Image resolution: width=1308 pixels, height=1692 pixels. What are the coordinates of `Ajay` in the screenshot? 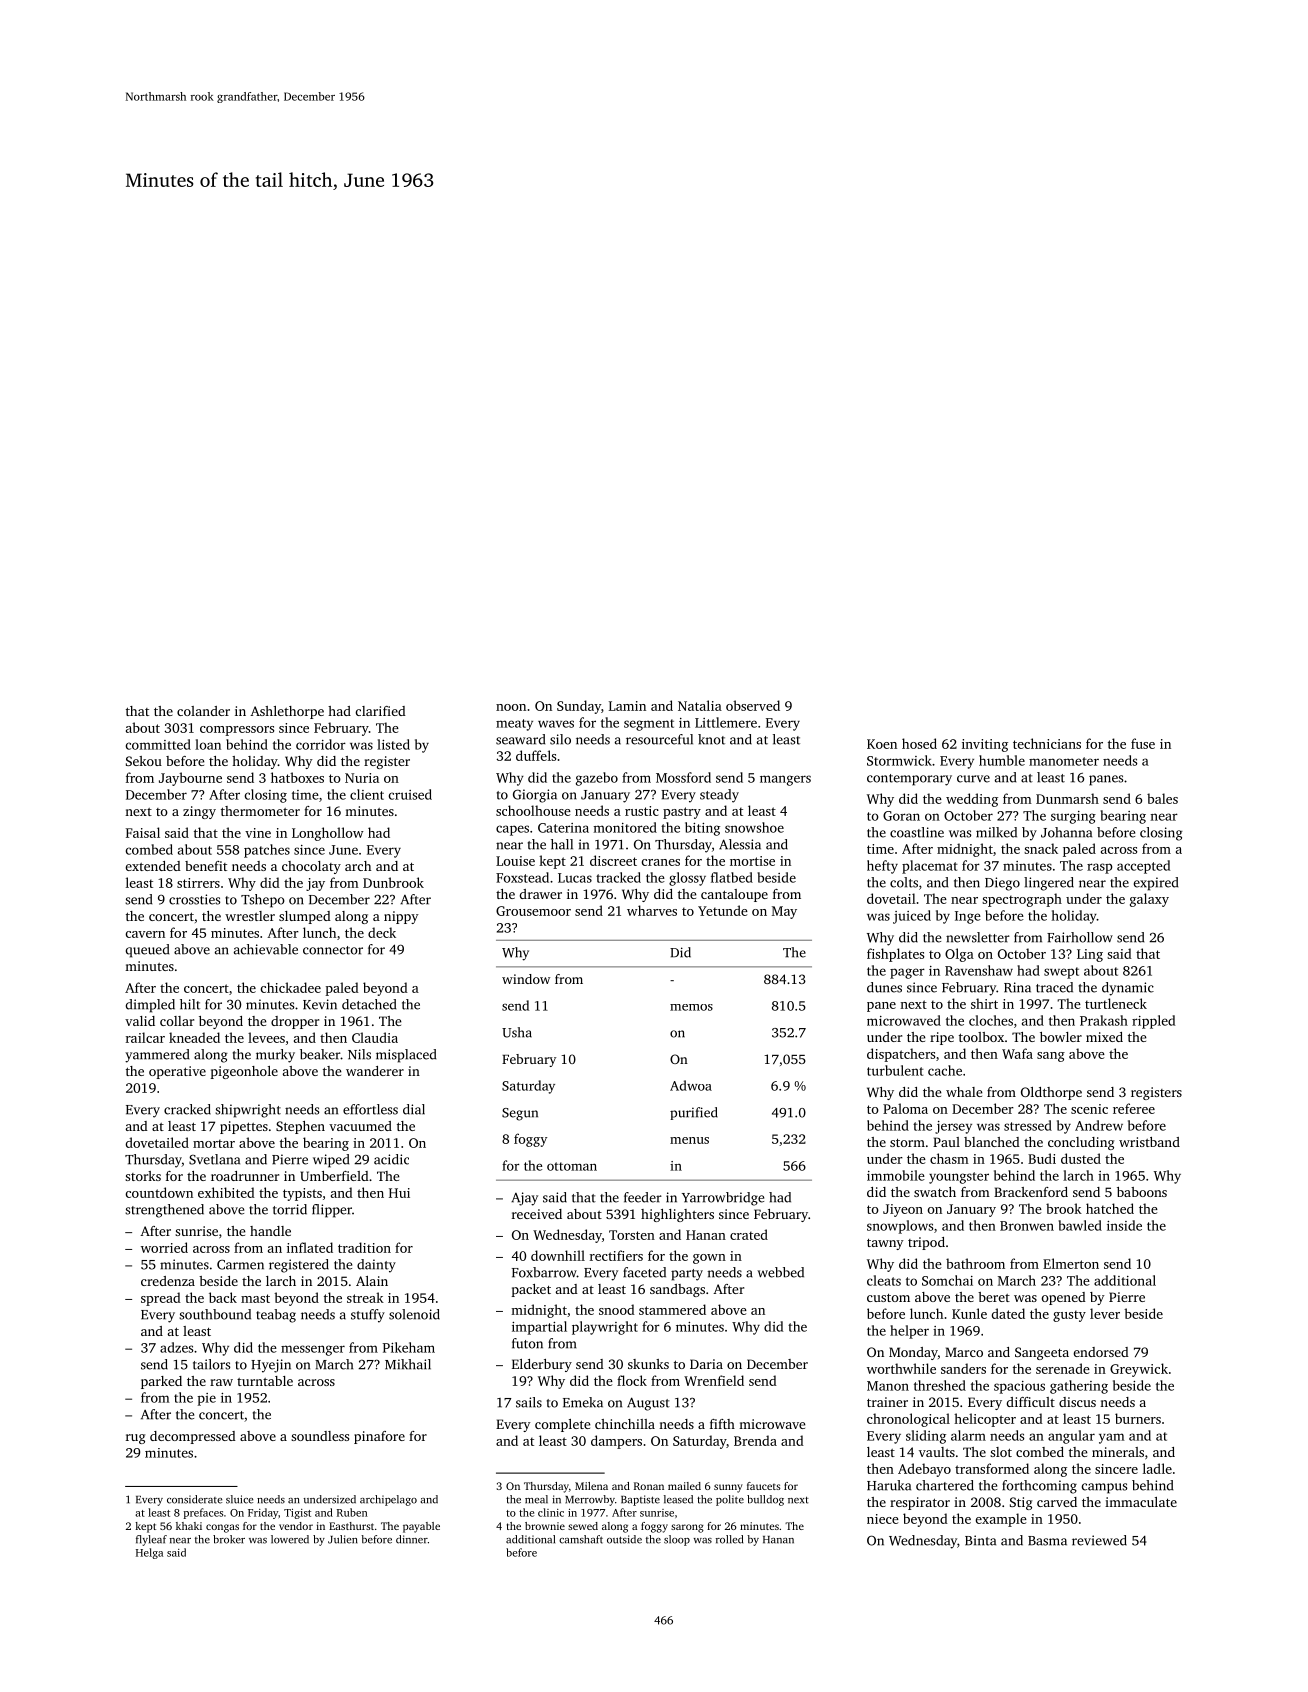 It's located at (524, 1199).
